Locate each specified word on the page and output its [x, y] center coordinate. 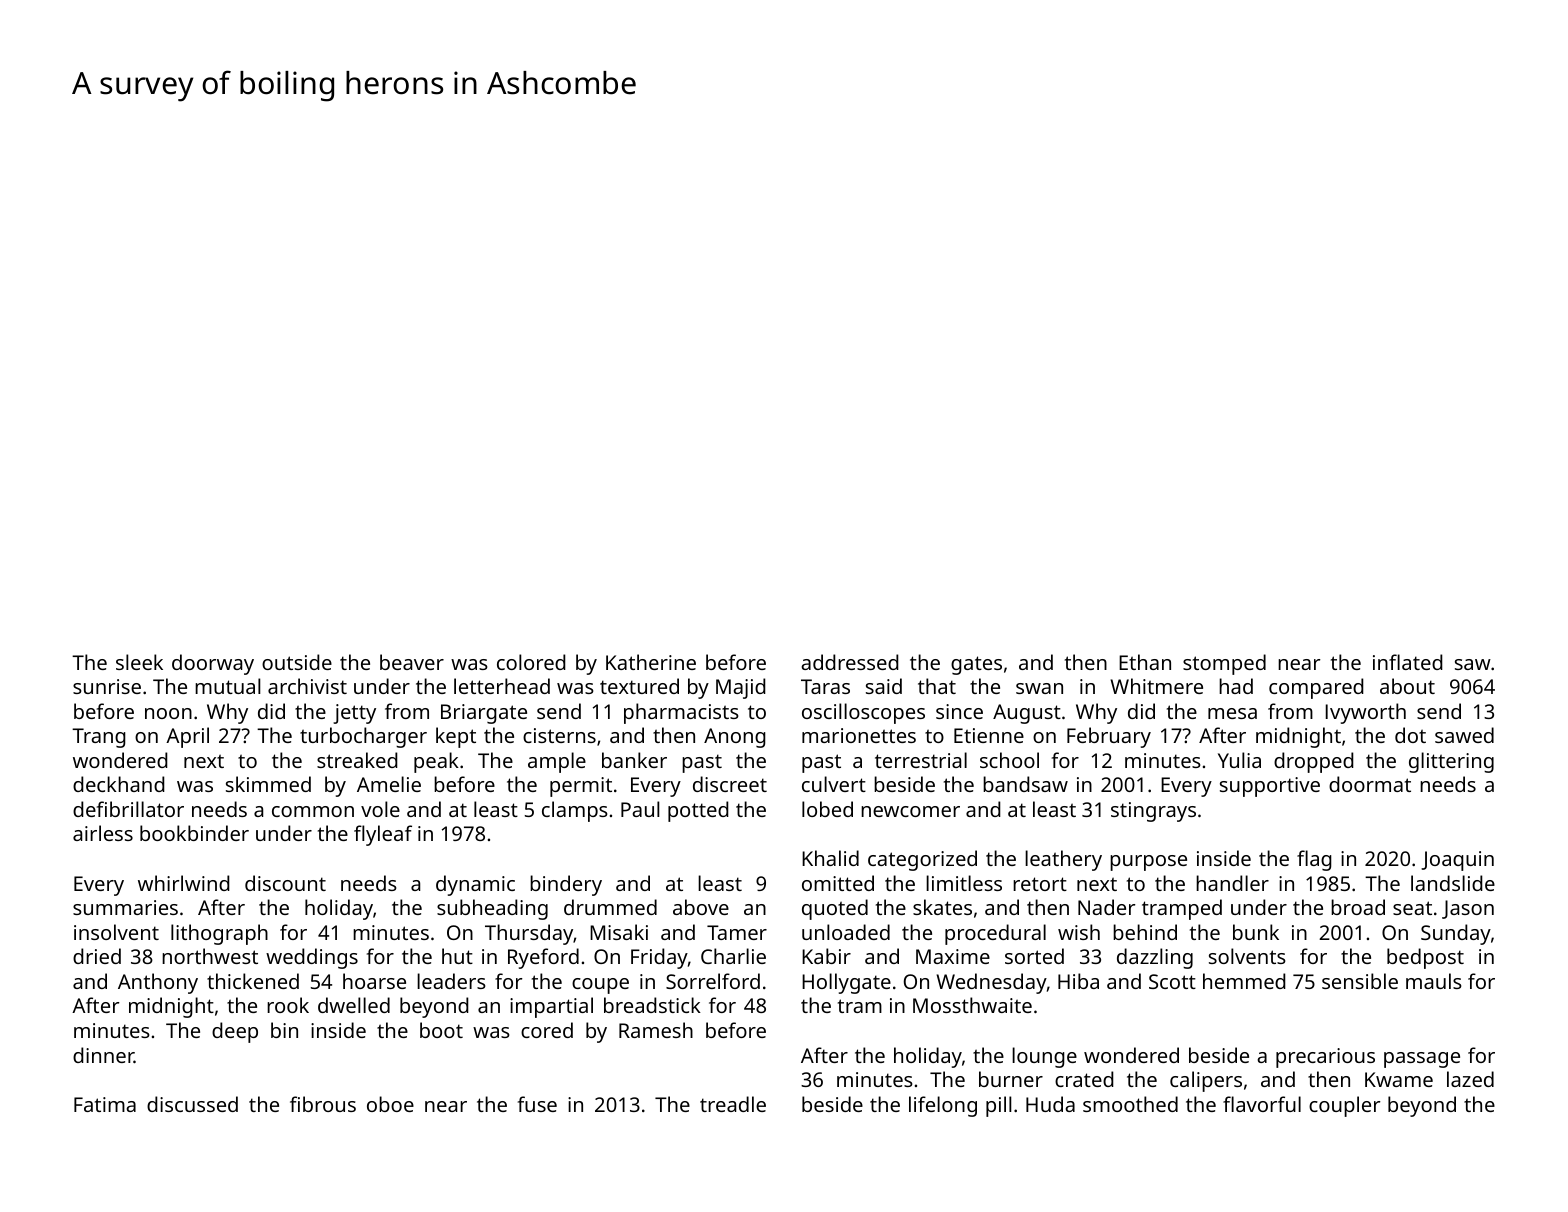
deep [235, 1032]
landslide [1453, 883]
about [1407, 686]
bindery [566, 885]
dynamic [475, 885]
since [959, 711]
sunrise [107, 686]
